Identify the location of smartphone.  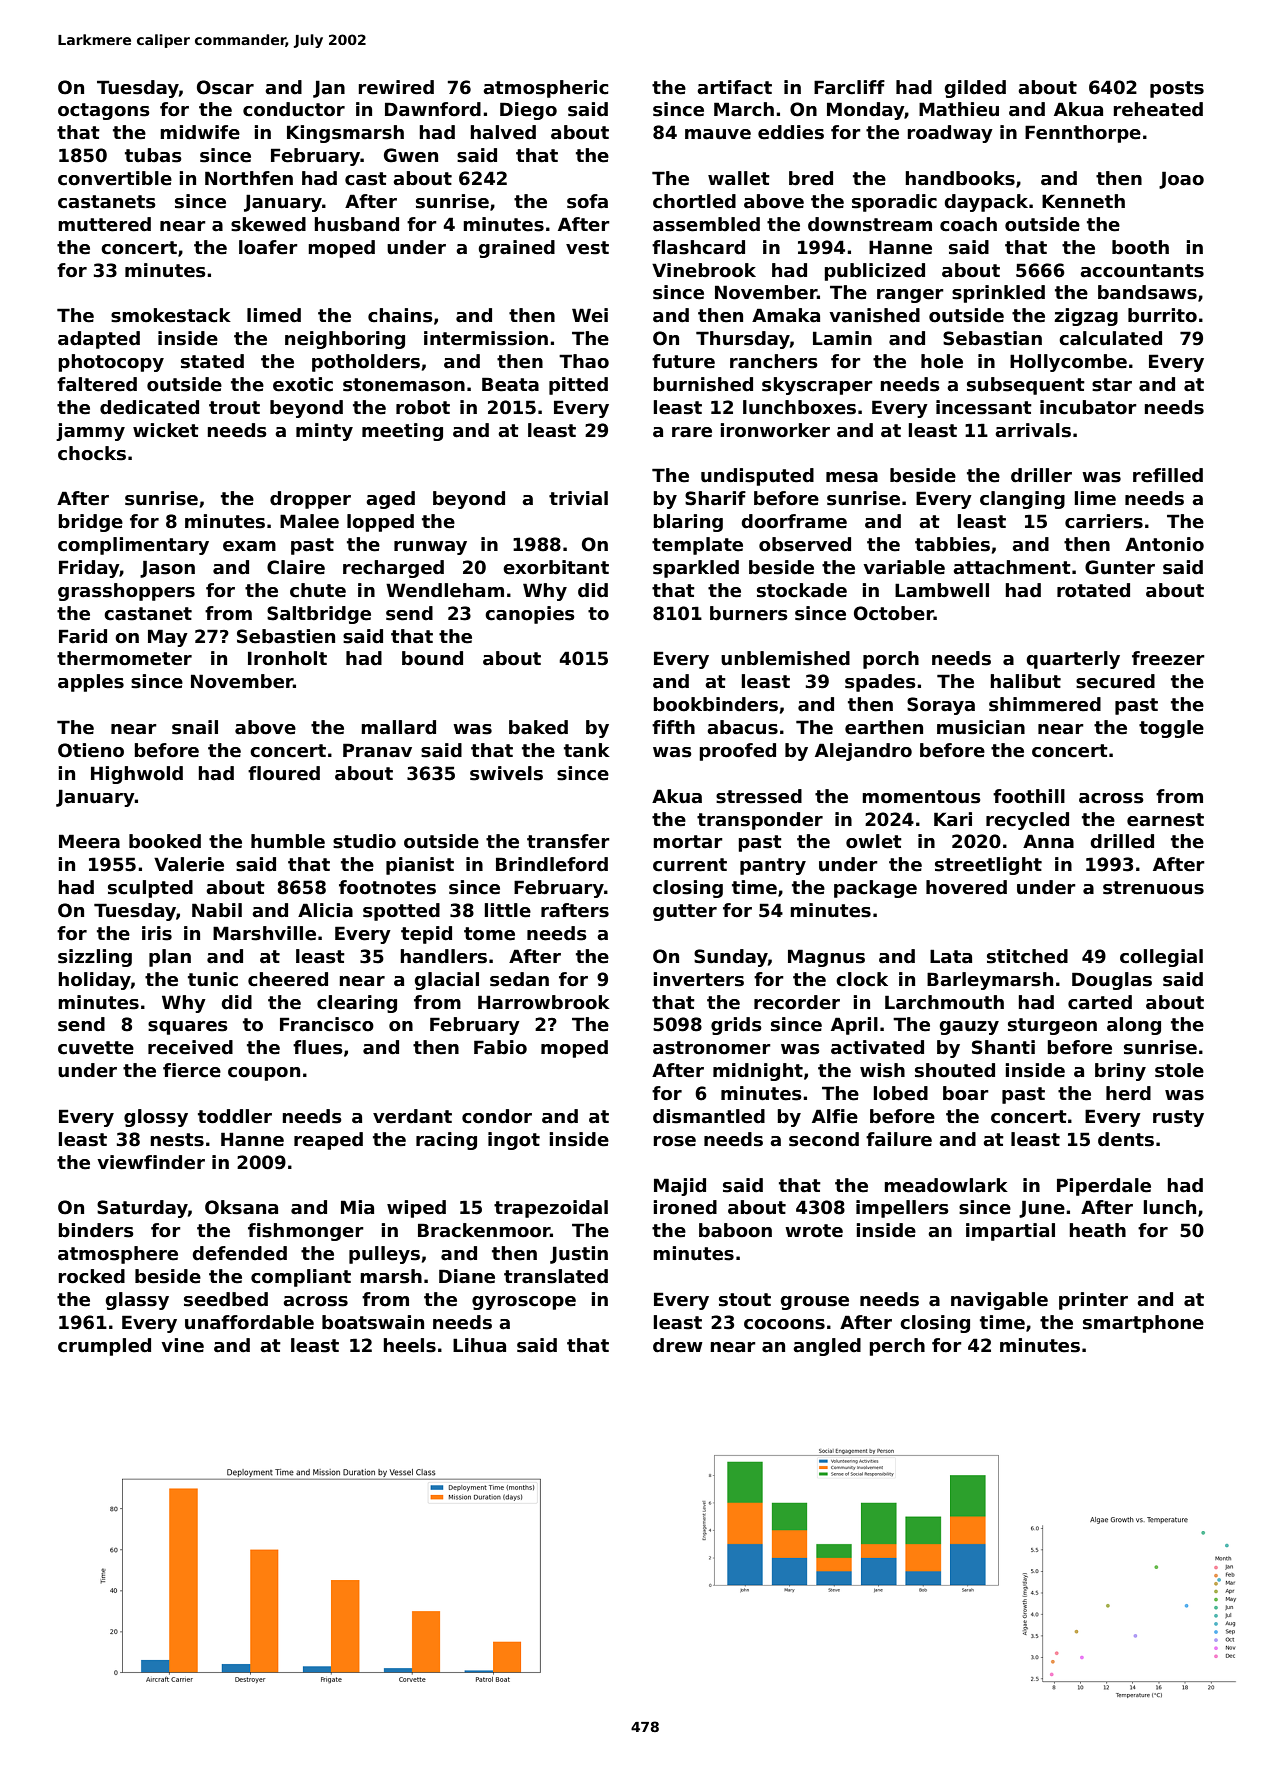
(1143, 1324).
